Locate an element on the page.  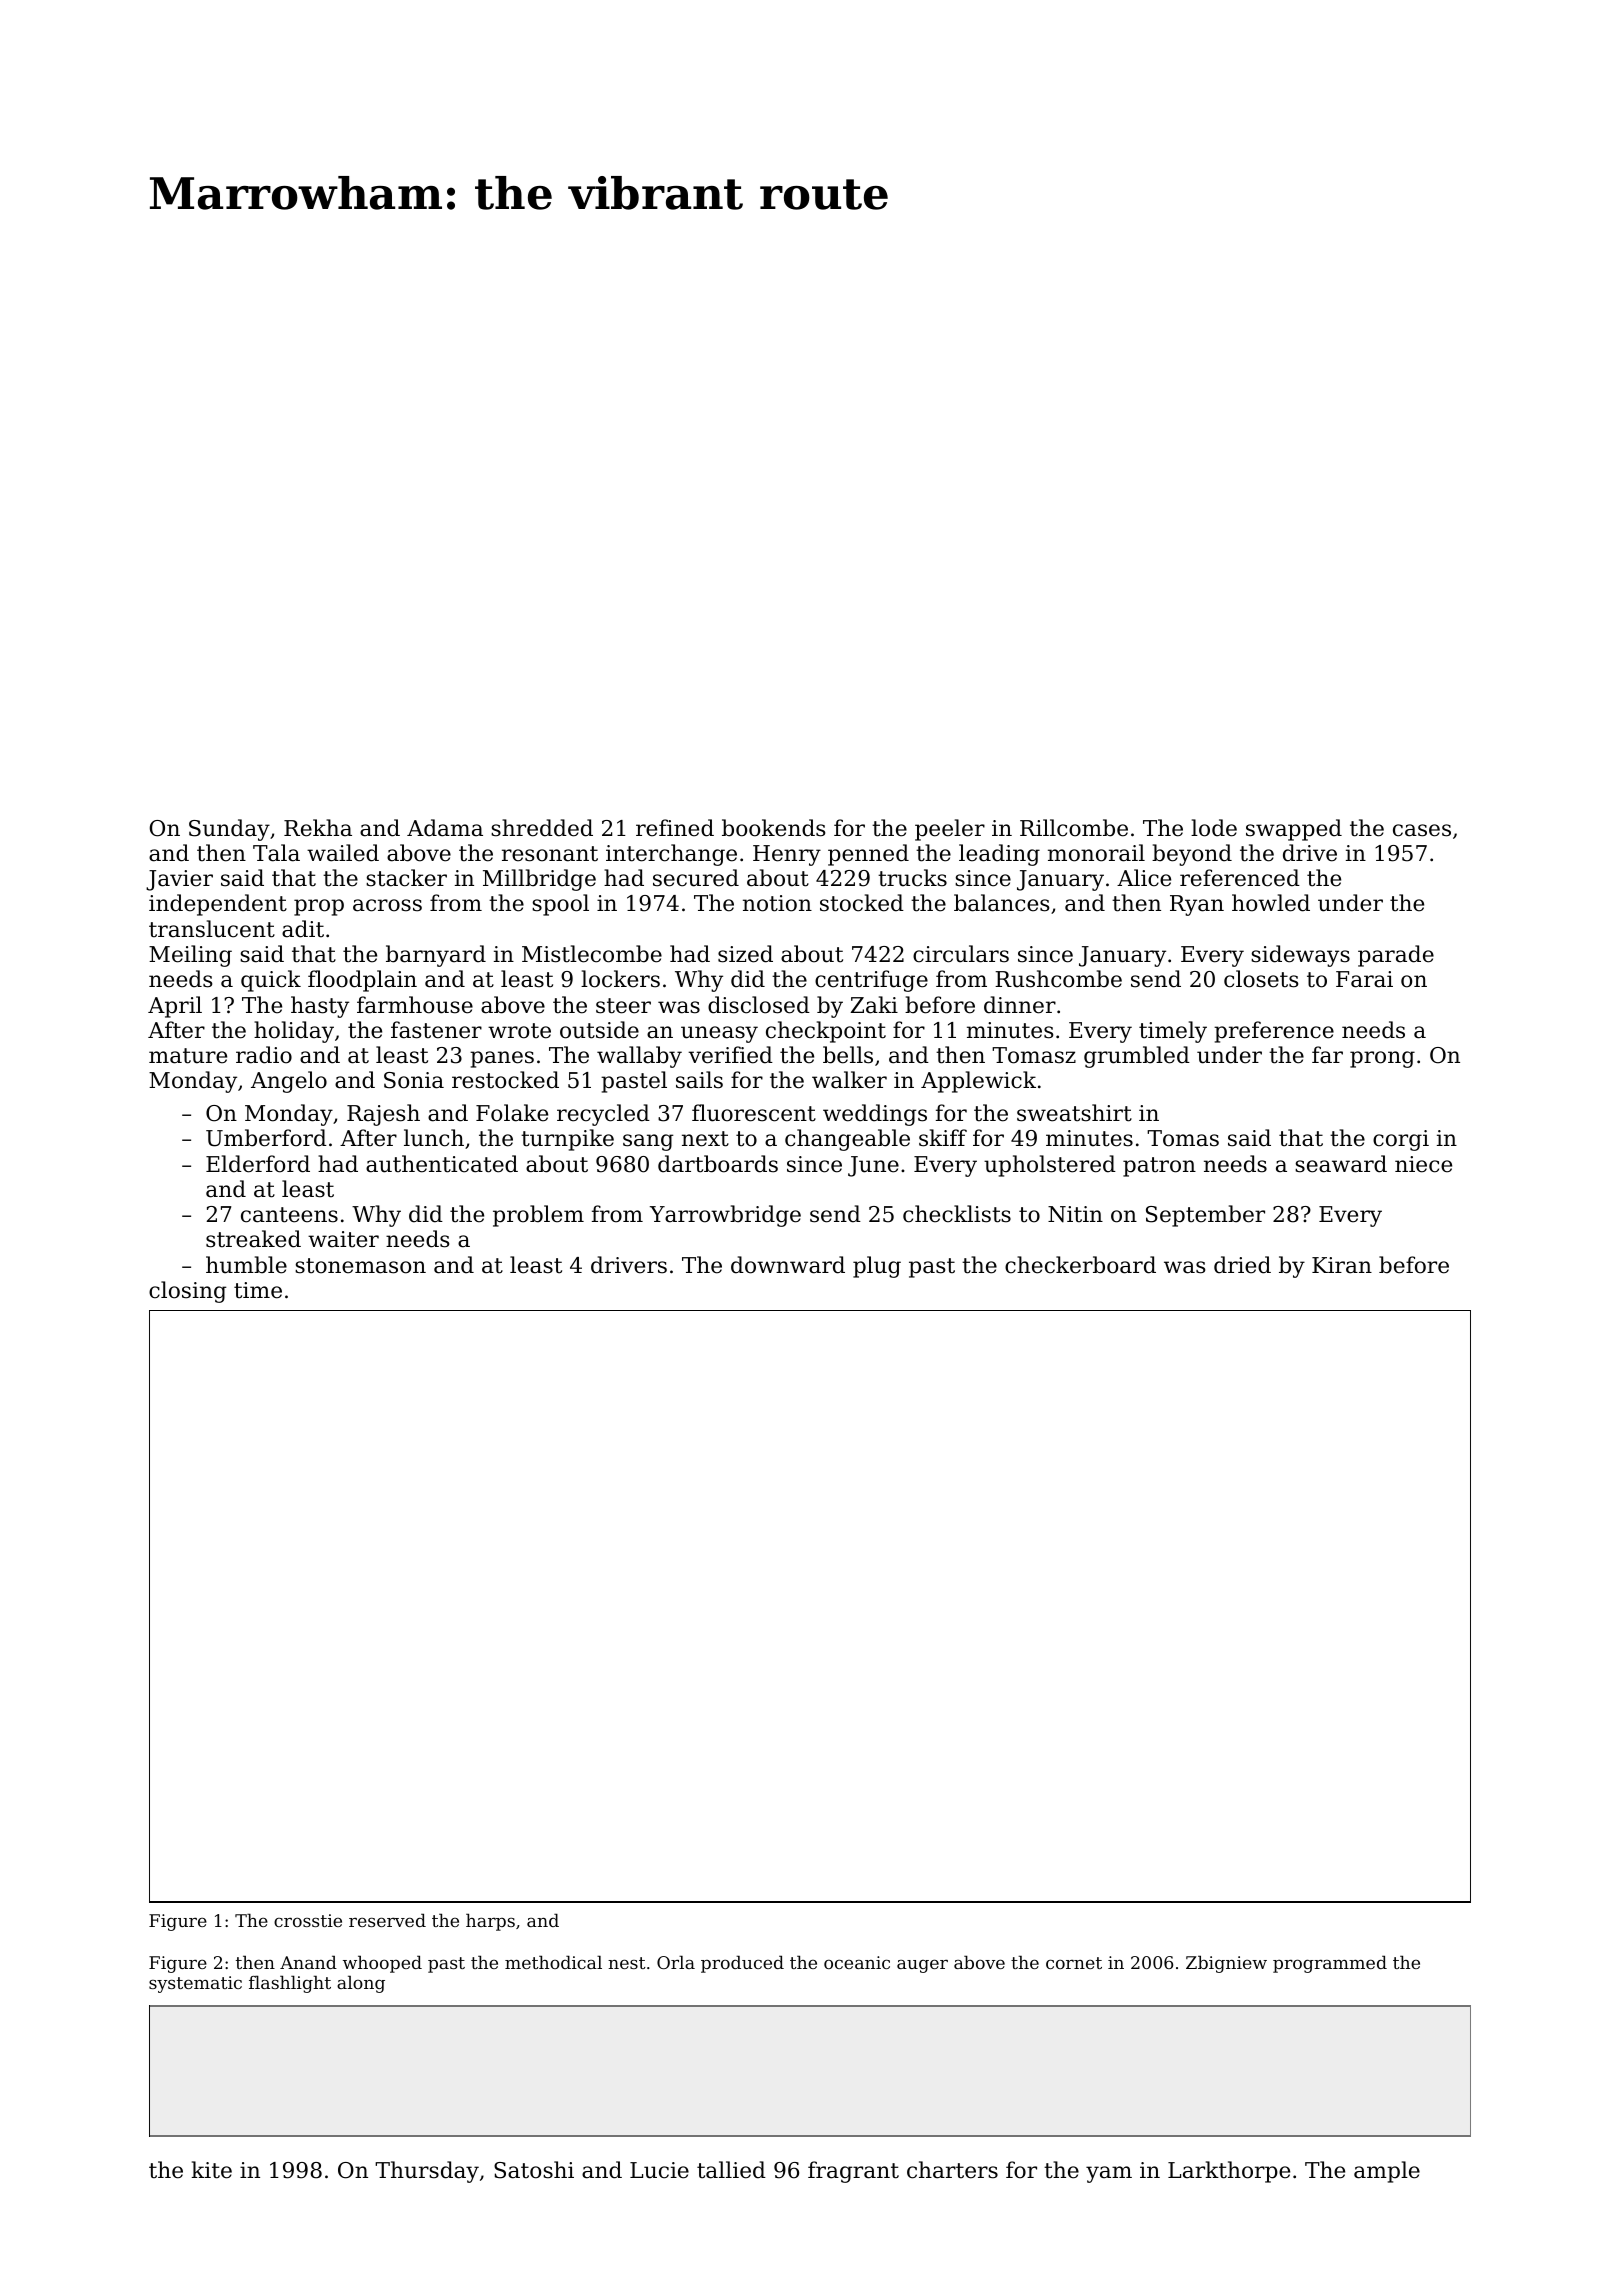
kite is located at coordinates (211, 2170).
